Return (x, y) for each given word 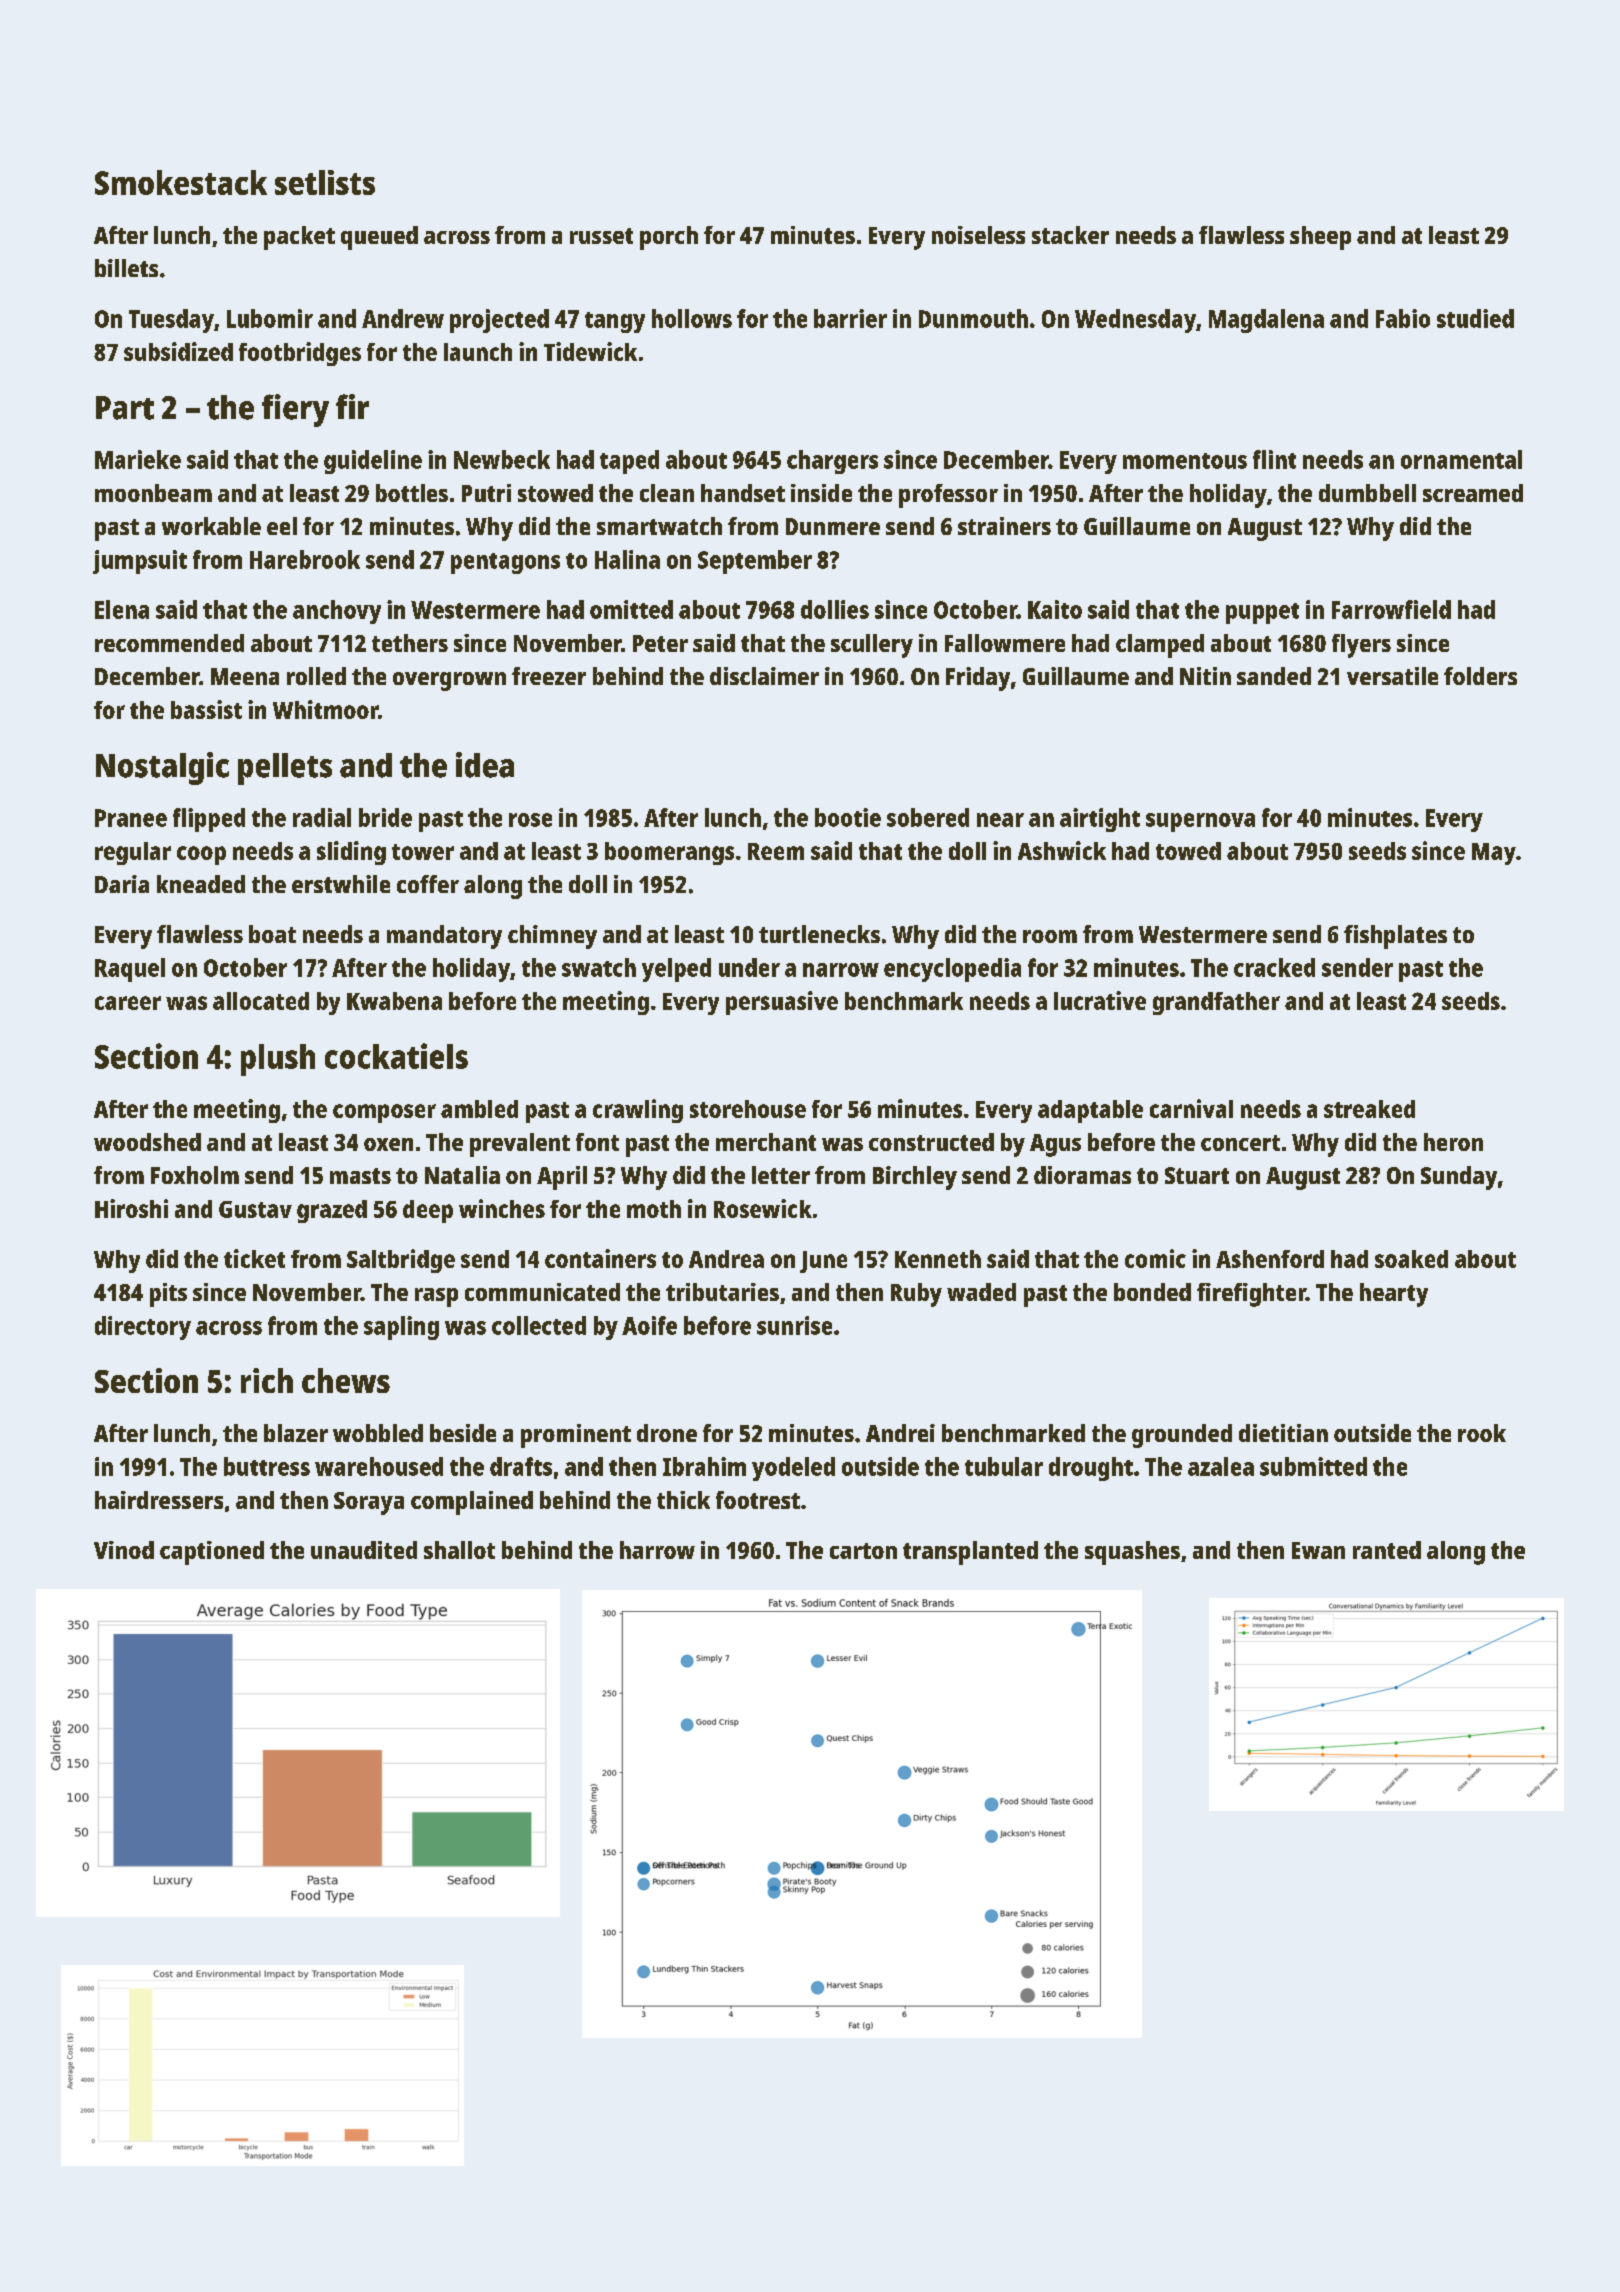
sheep (1320, 238)
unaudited (364, 1550)
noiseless (978, 235)
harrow (657, 1550)
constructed (931, 1142)
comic (1155, 1258)
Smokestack (181, 182)
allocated (261, 1001)
